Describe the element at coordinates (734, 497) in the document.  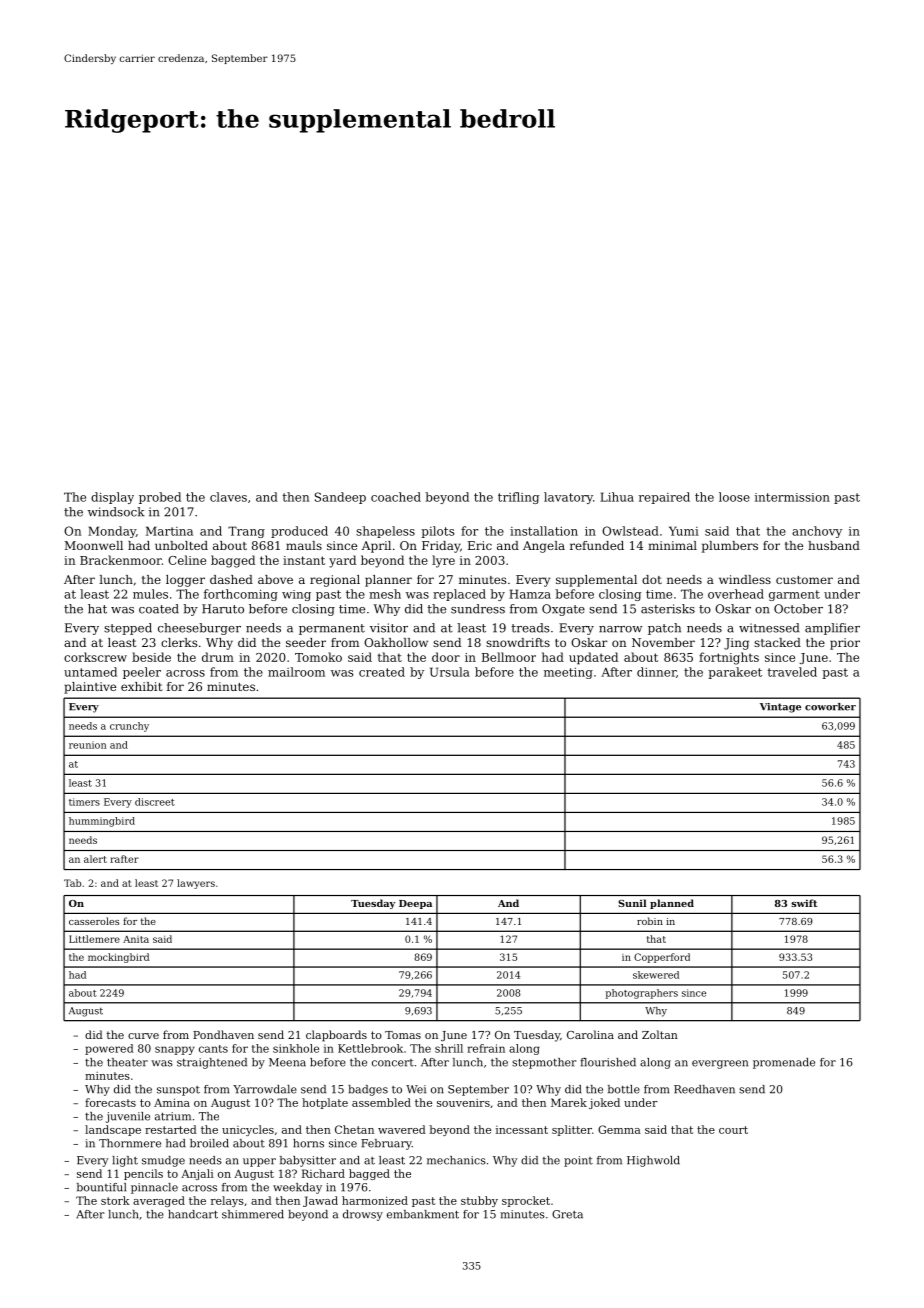
I see `loose` at that location.
